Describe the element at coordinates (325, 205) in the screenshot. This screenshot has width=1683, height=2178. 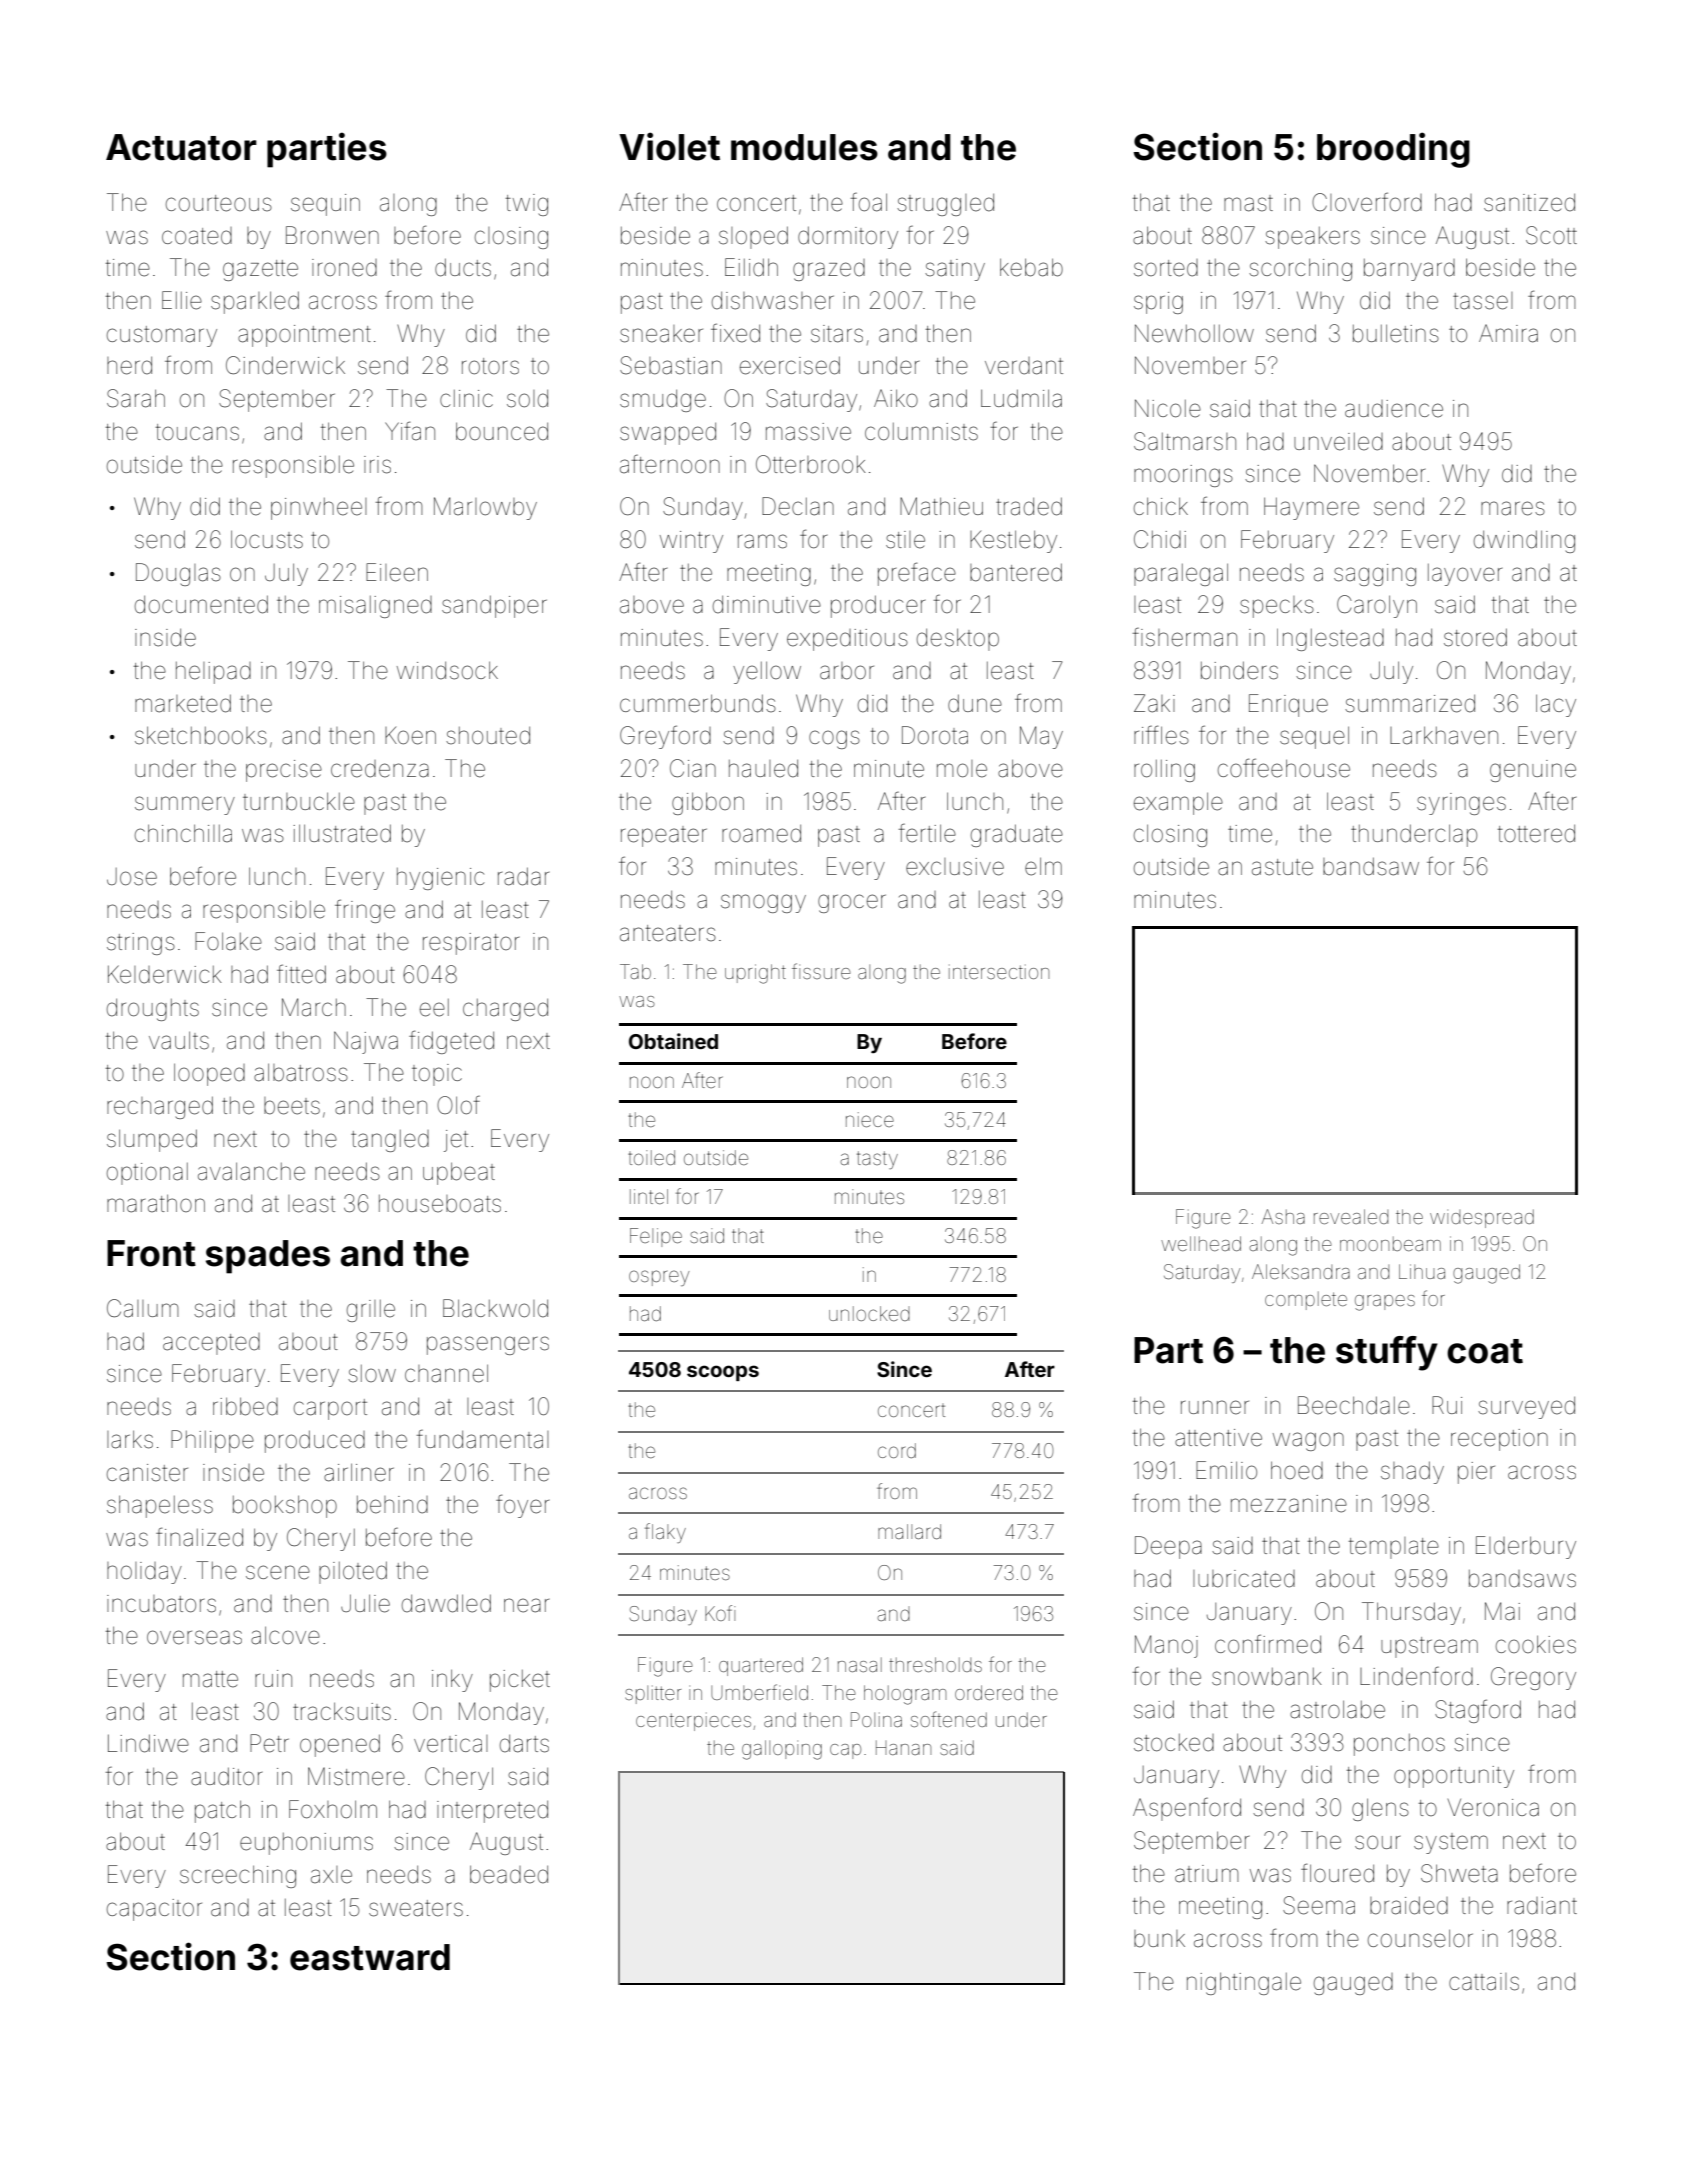
I see `sequin` at that location.
